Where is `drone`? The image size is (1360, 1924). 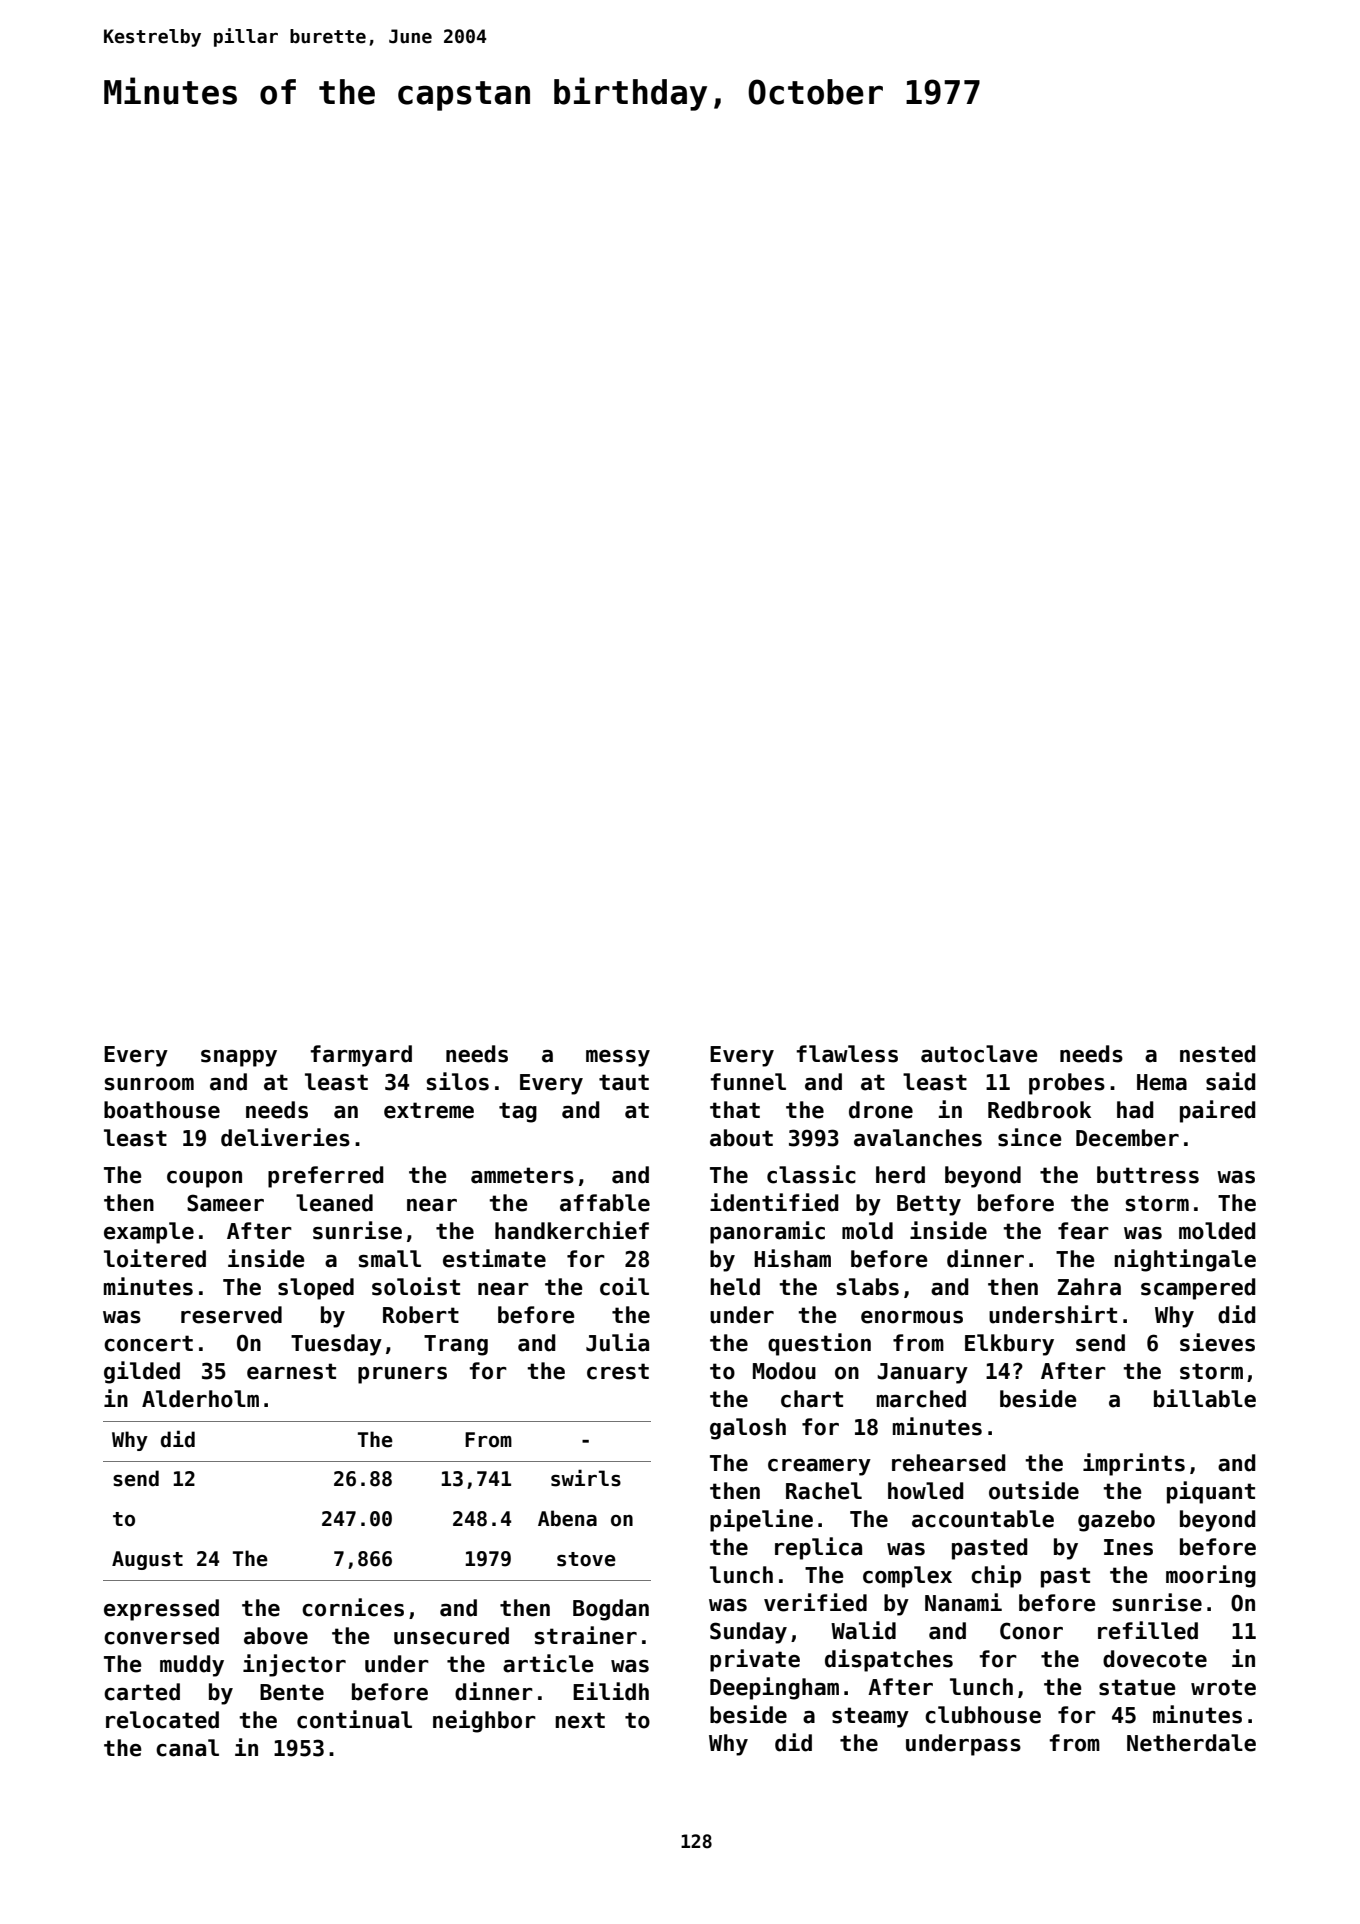
drone is located at coordinates (881, 1110).
